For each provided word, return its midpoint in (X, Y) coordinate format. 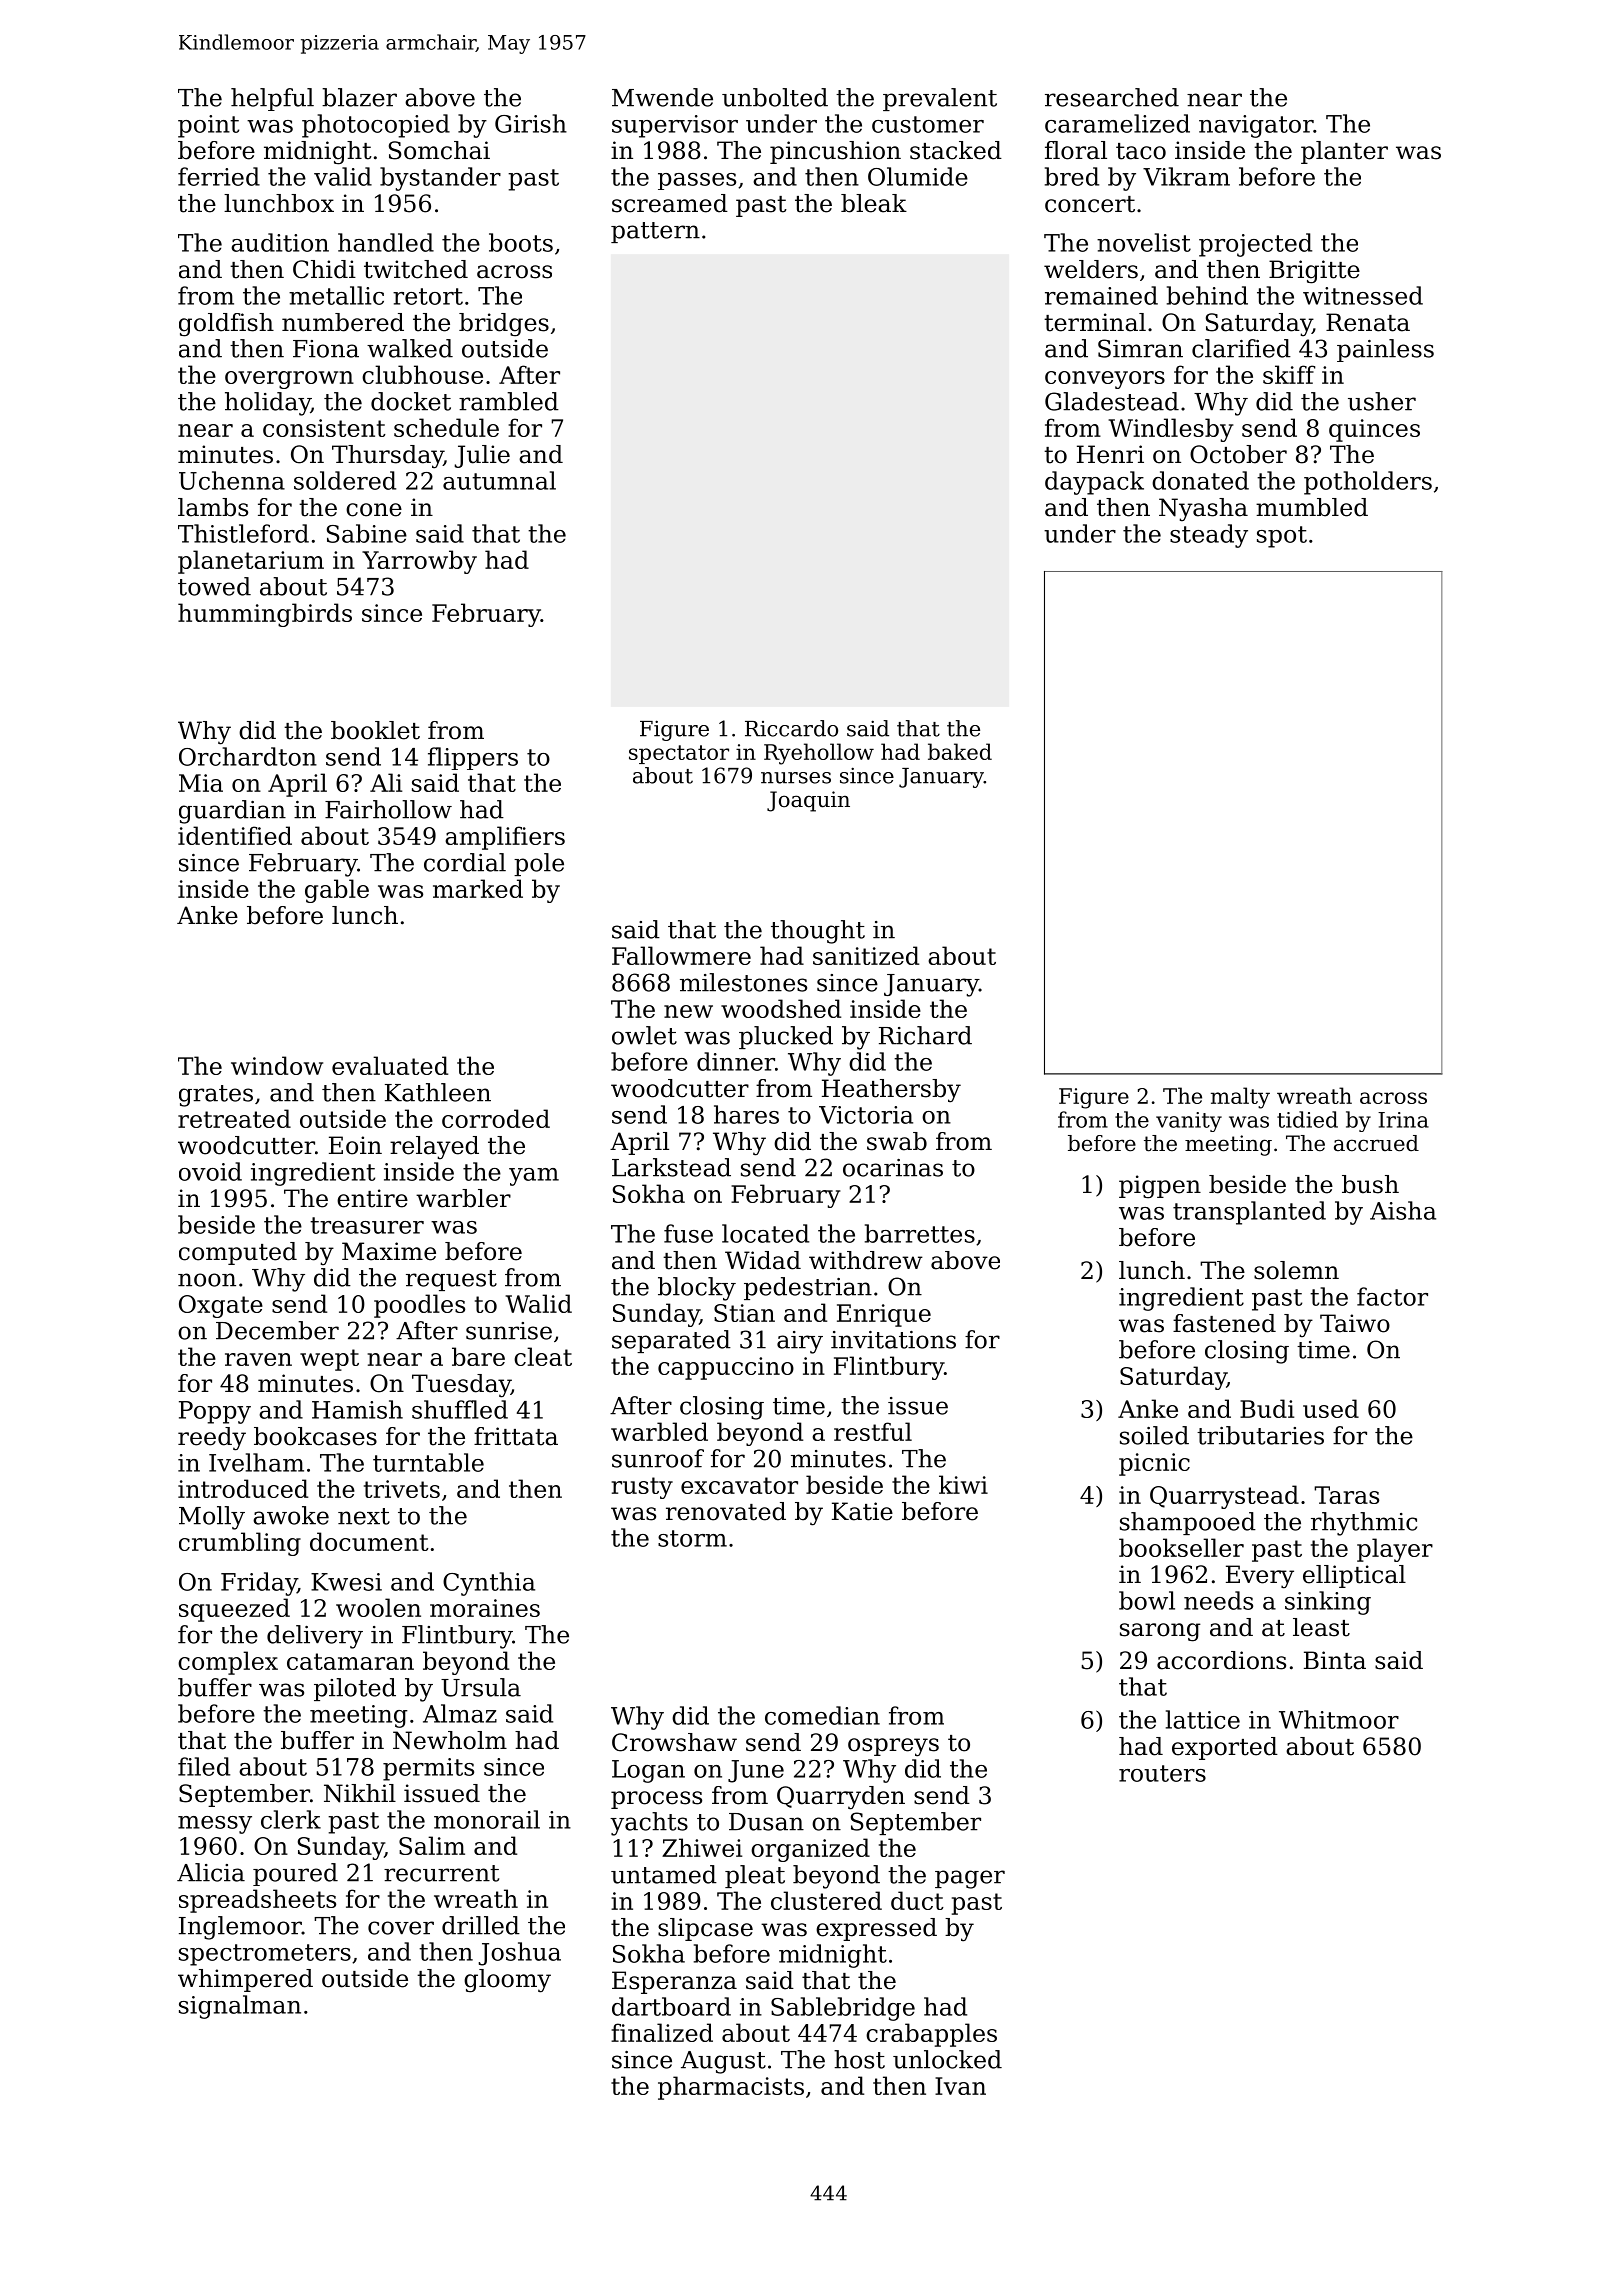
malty (1240, 1098)
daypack (1094, 483)
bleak (874, 203)
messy (215, 1825)
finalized (662, 2032)
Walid (539, 1303)
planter (1344, 152)
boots (521, 242)
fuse (688, 1233)
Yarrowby (419, 562)
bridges (504, 325)
